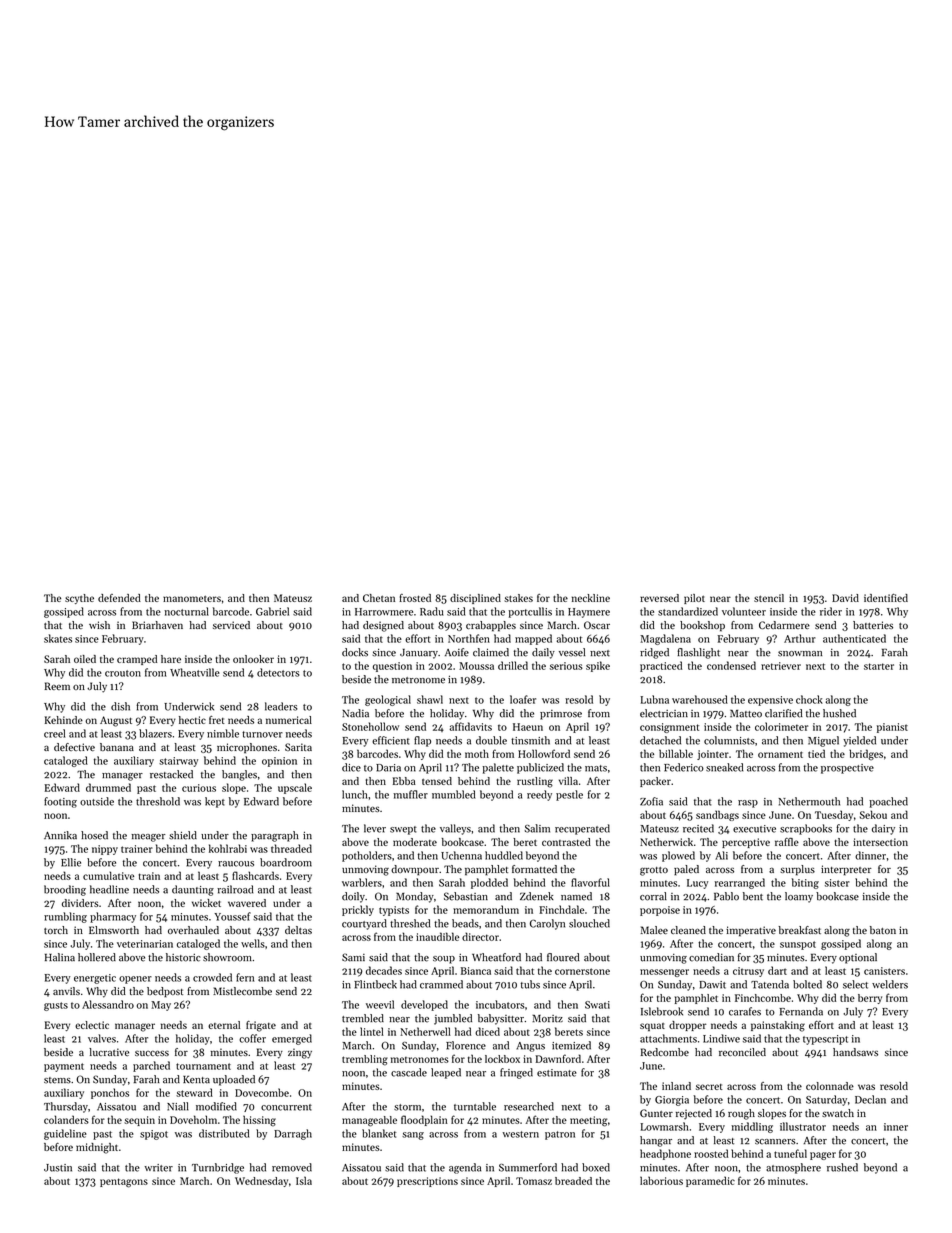 The image size is (952, 1233). Describe the element at coordinates (415, 598) in the image. I see `frosted` at that location.
